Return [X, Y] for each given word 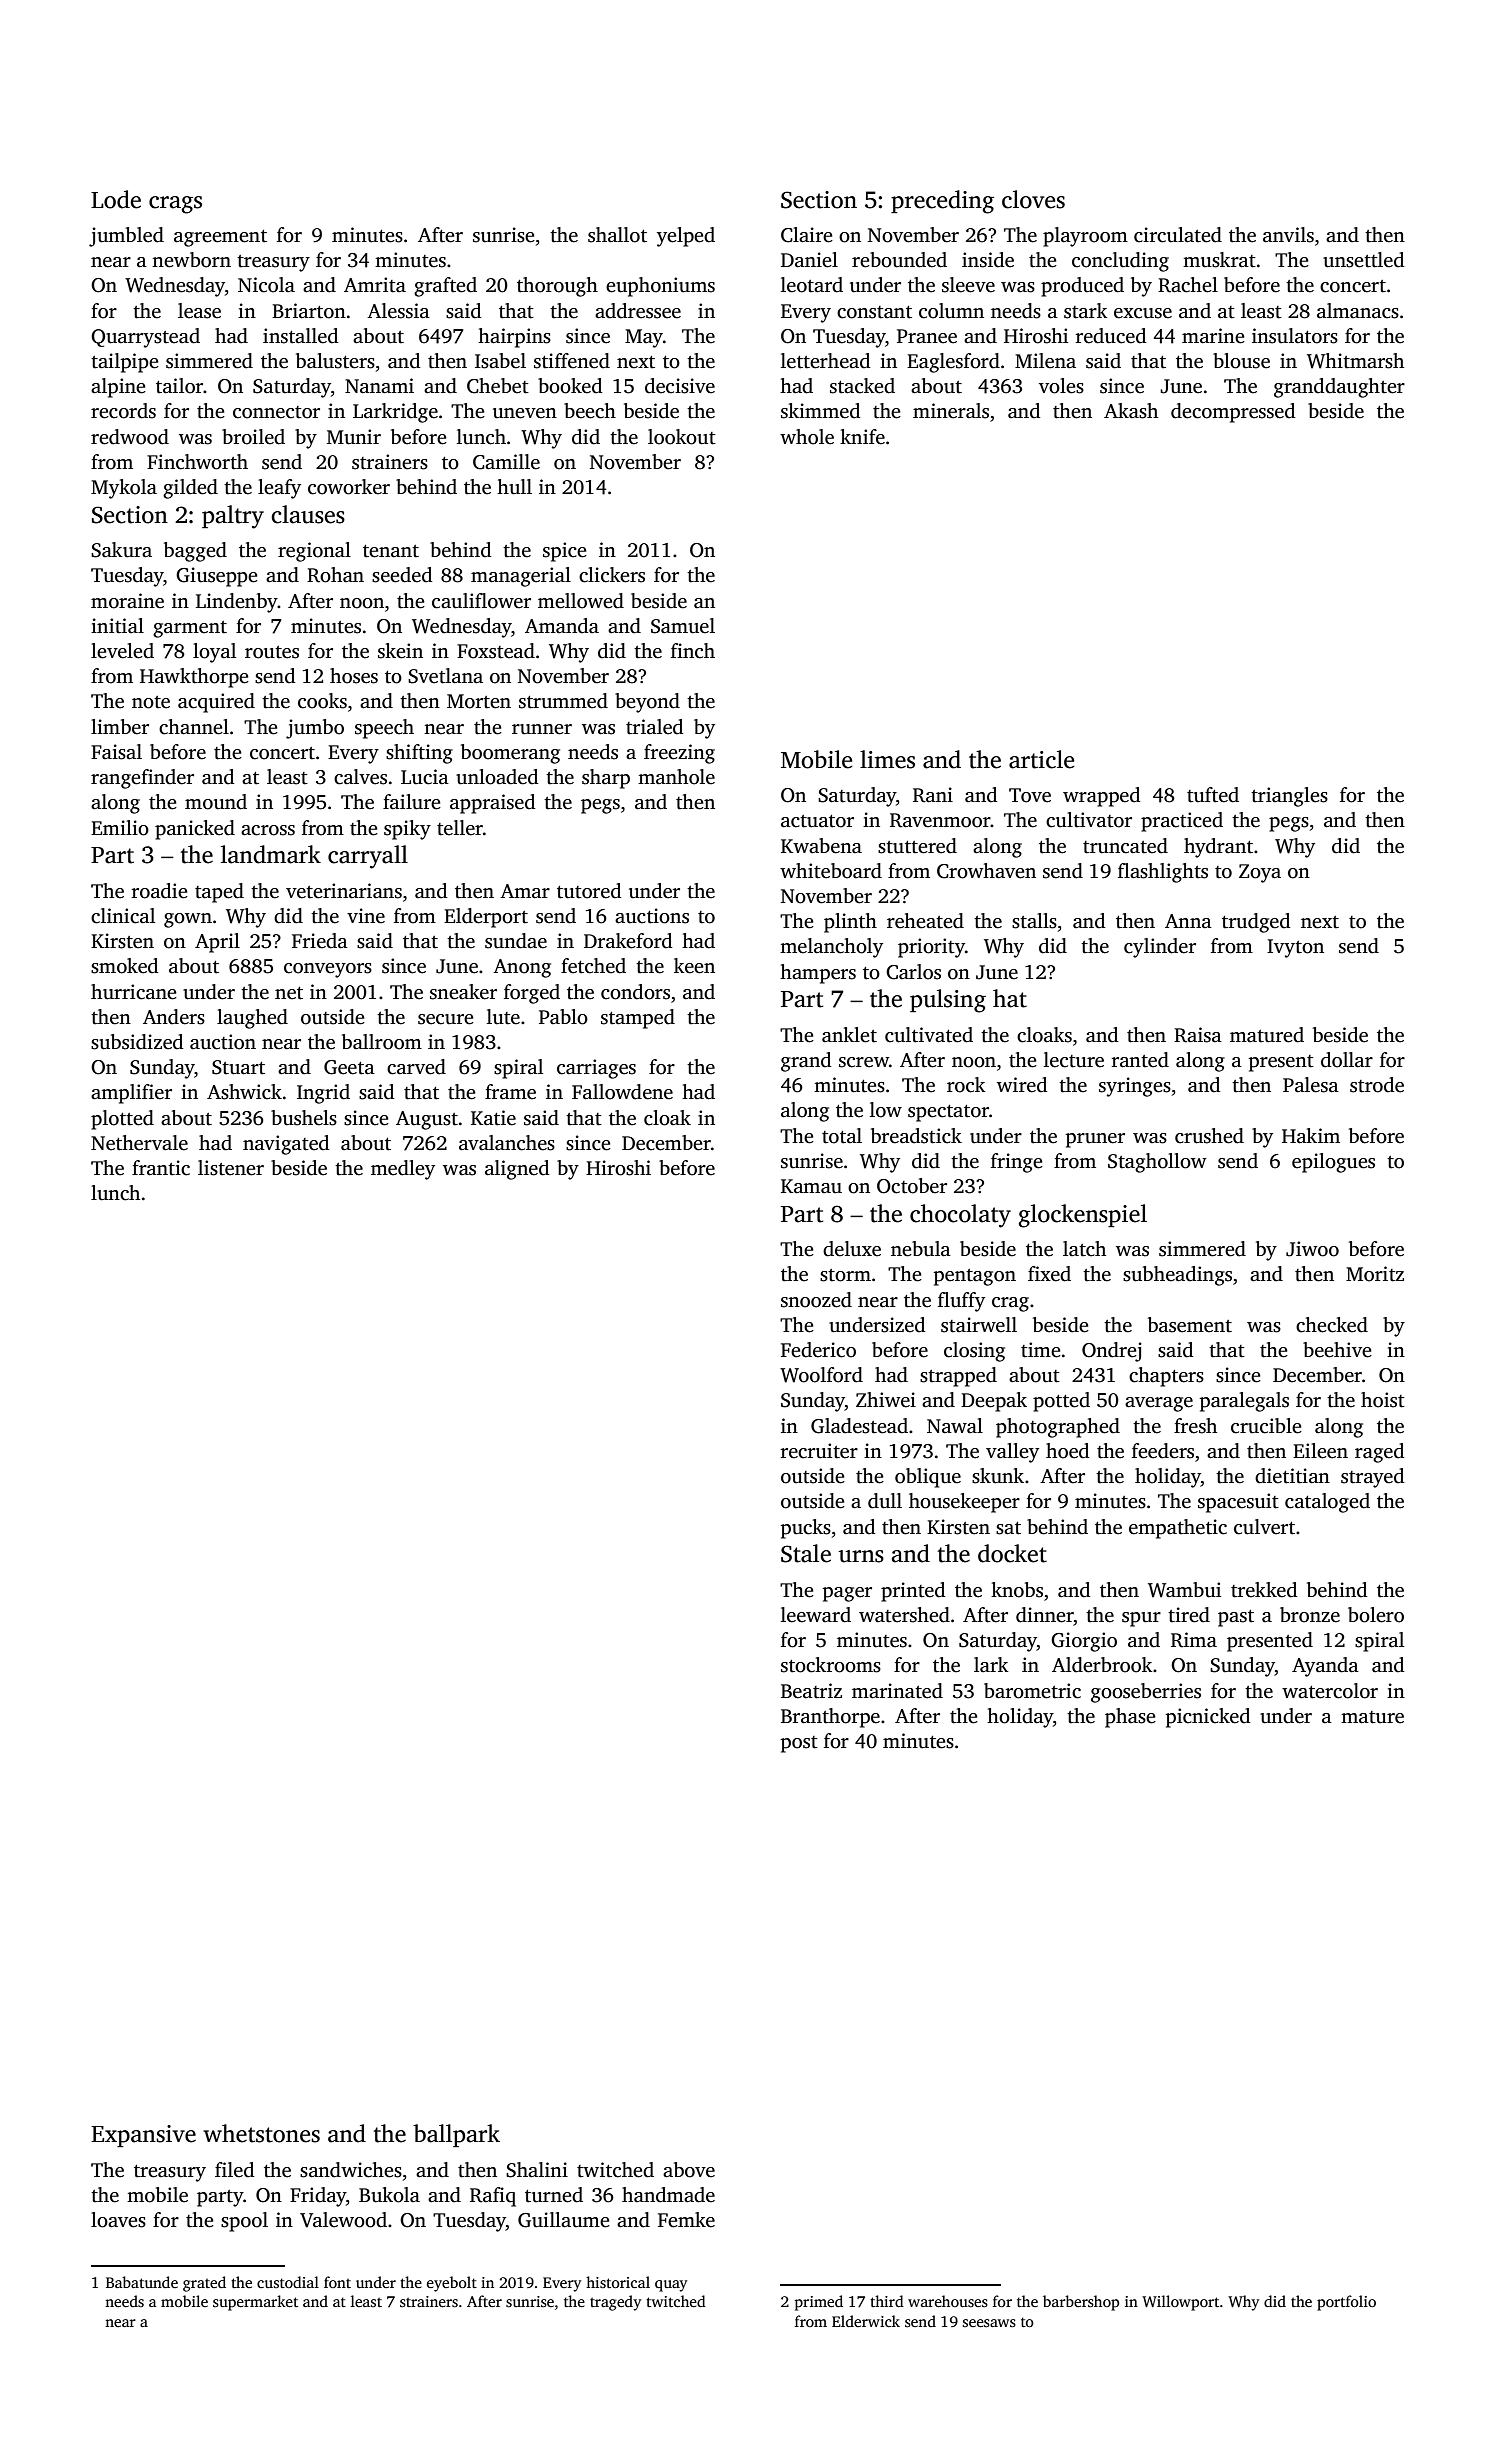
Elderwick [866, 2321]
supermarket [255, 2303]
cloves [1033, 199]
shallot [617, 235]
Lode [116, 199]
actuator [817, 821]
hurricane [134, 992]
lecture [1074, 1060]
